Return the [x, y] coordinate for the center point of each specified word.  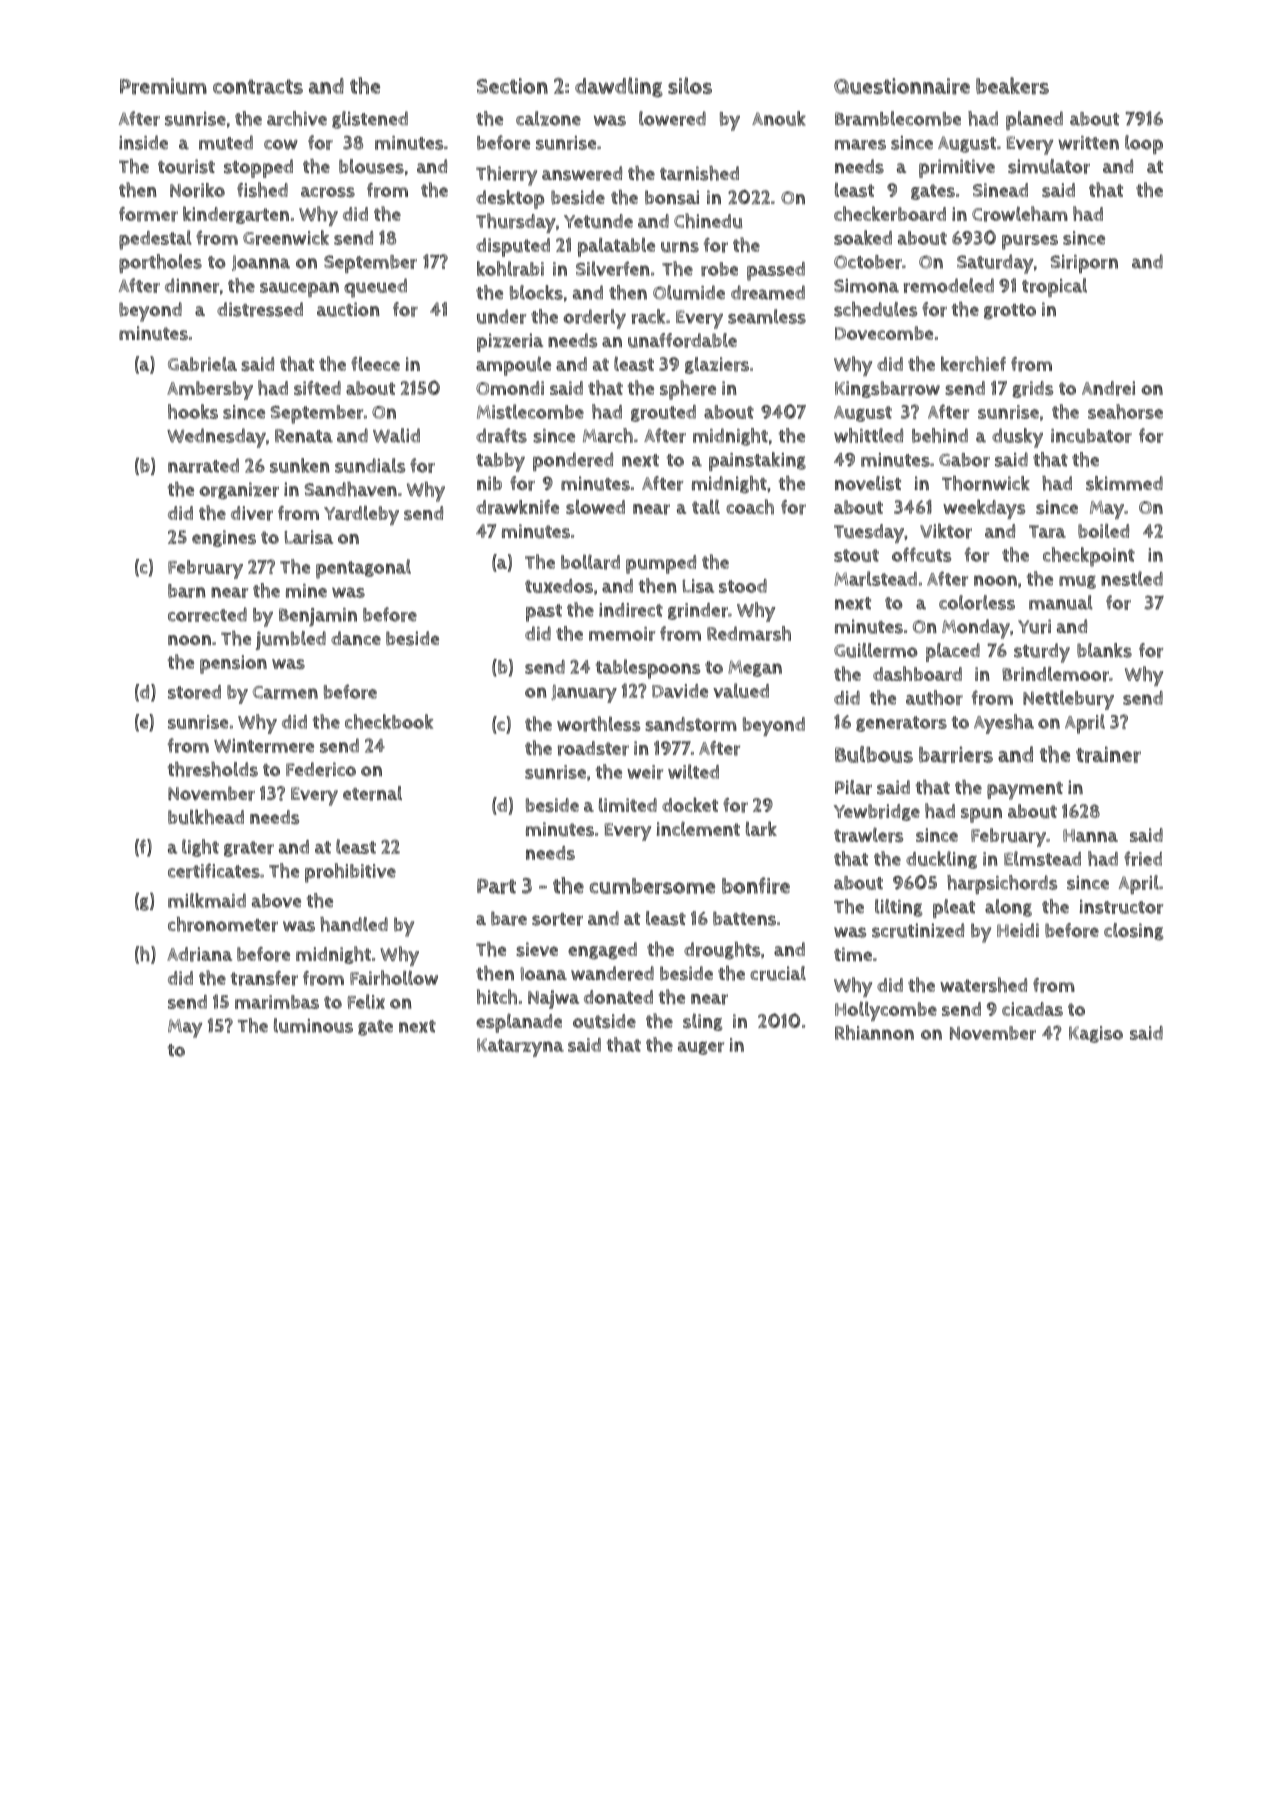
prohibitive [350, 873]
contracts [258, 87]
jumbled [291, 640]
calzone [548, 118]
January [584, 694]
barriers [956, 754]
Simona [866, 286]
